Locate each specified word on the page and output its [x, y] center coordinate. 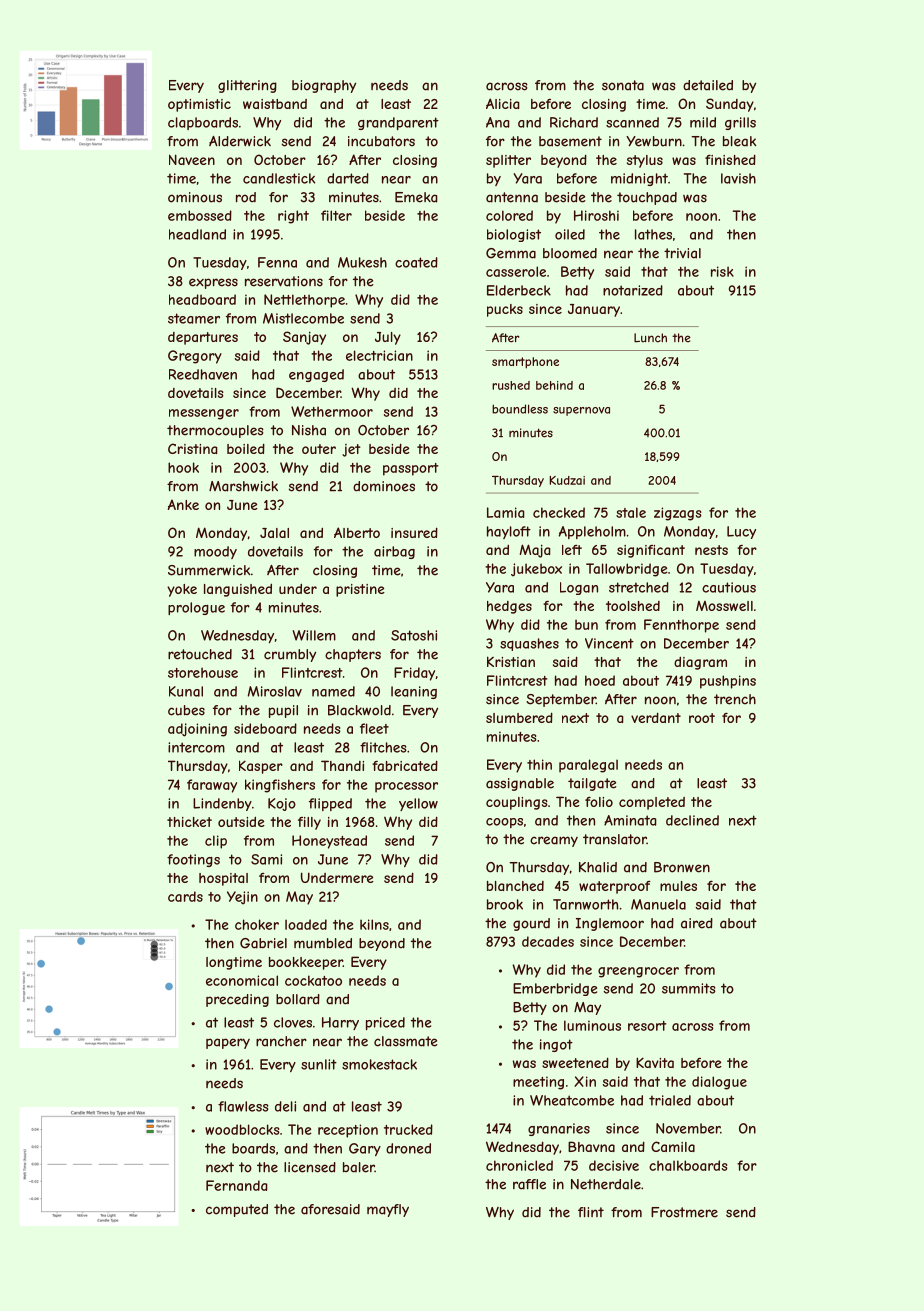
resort [647, 1026]
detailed [708, 85]
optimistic [199, 105]
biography [324, 86]
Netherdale [606, 1184]
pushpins [728, 682]
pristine [360, 590]
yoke [182, 590]
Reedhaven [203, 374]
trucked [408, 1129]
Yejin [242, 898]
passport [411, 469]
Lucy [741, 532]
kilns [374, 924]
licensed [310, 1167]
